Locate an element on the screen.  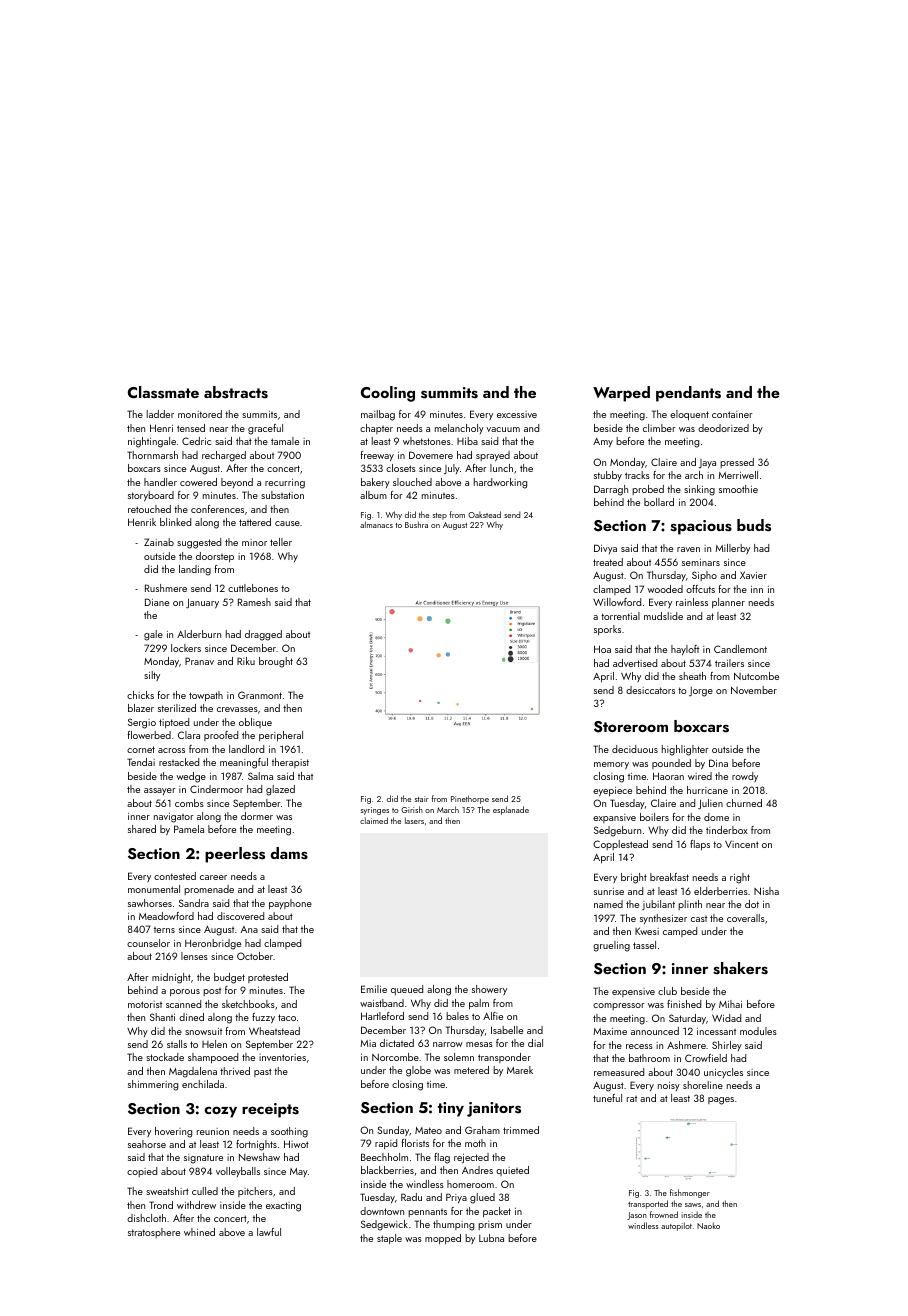
almanacs is located at coordinates (376, 524).
